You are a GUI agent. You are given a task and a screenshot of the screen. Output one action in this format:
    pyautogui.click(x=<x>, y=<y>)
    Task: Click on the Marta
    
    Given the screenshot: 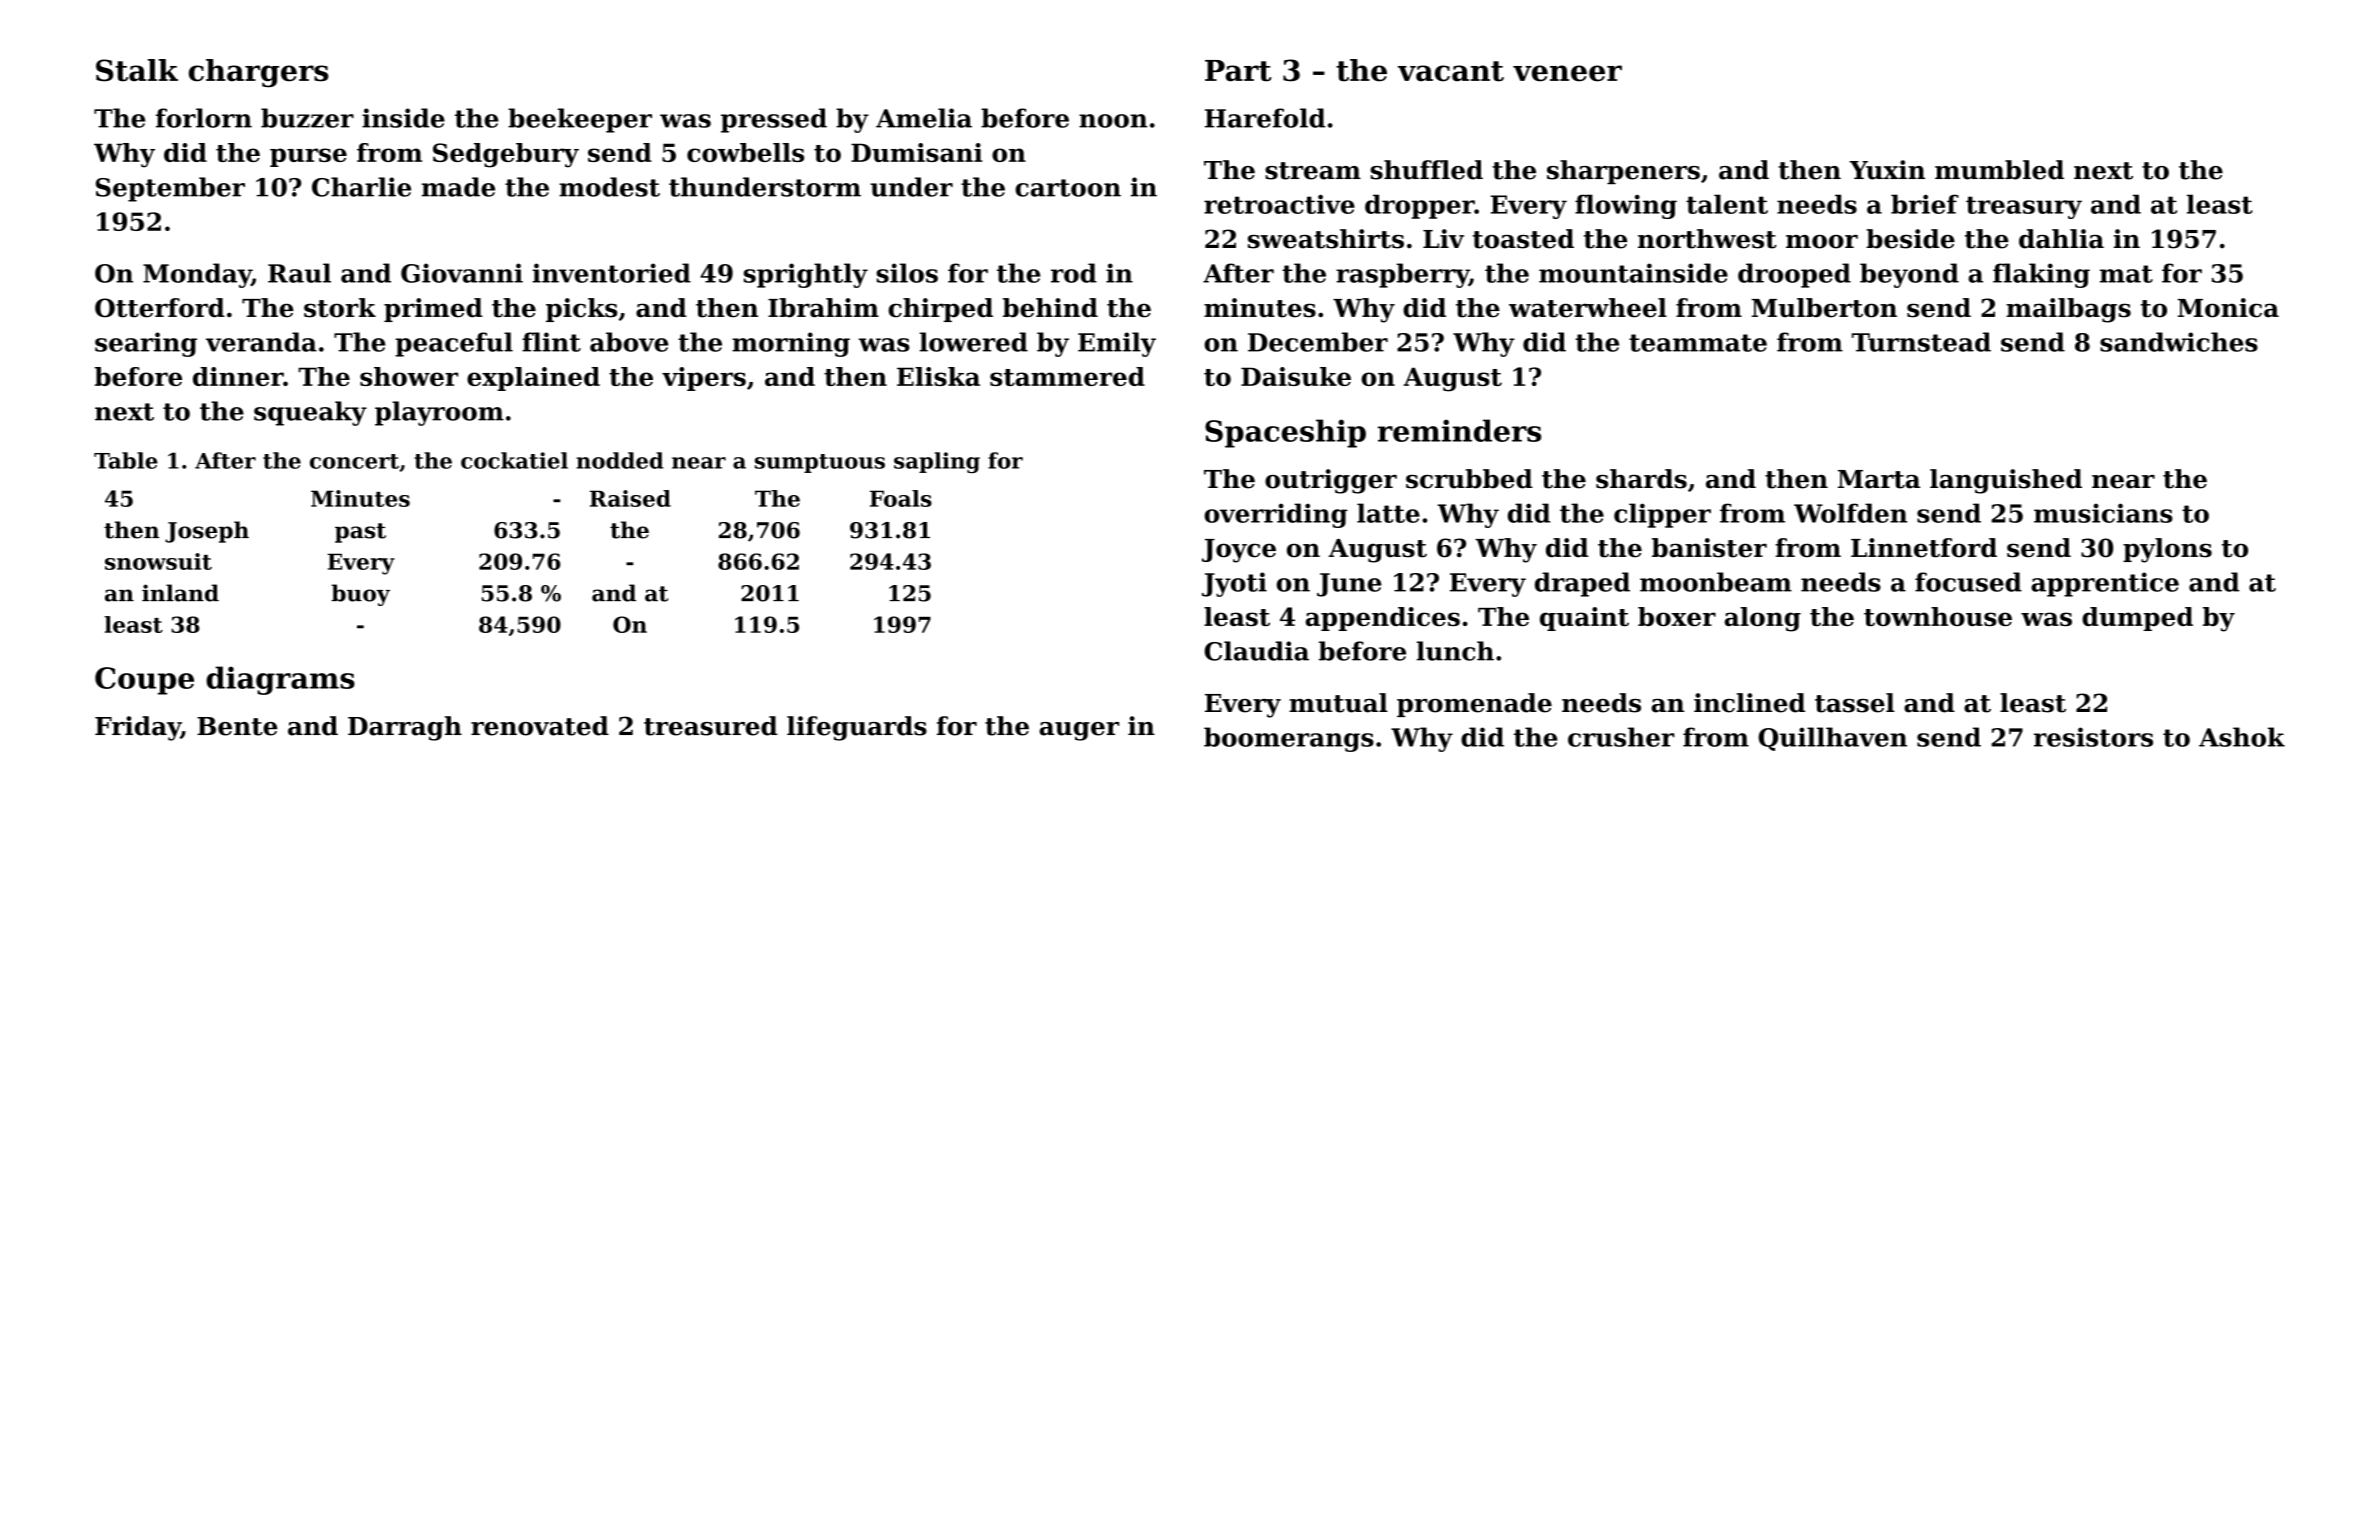 What is the action you would take?
    pyautogui.click(x=1879, y=479)
